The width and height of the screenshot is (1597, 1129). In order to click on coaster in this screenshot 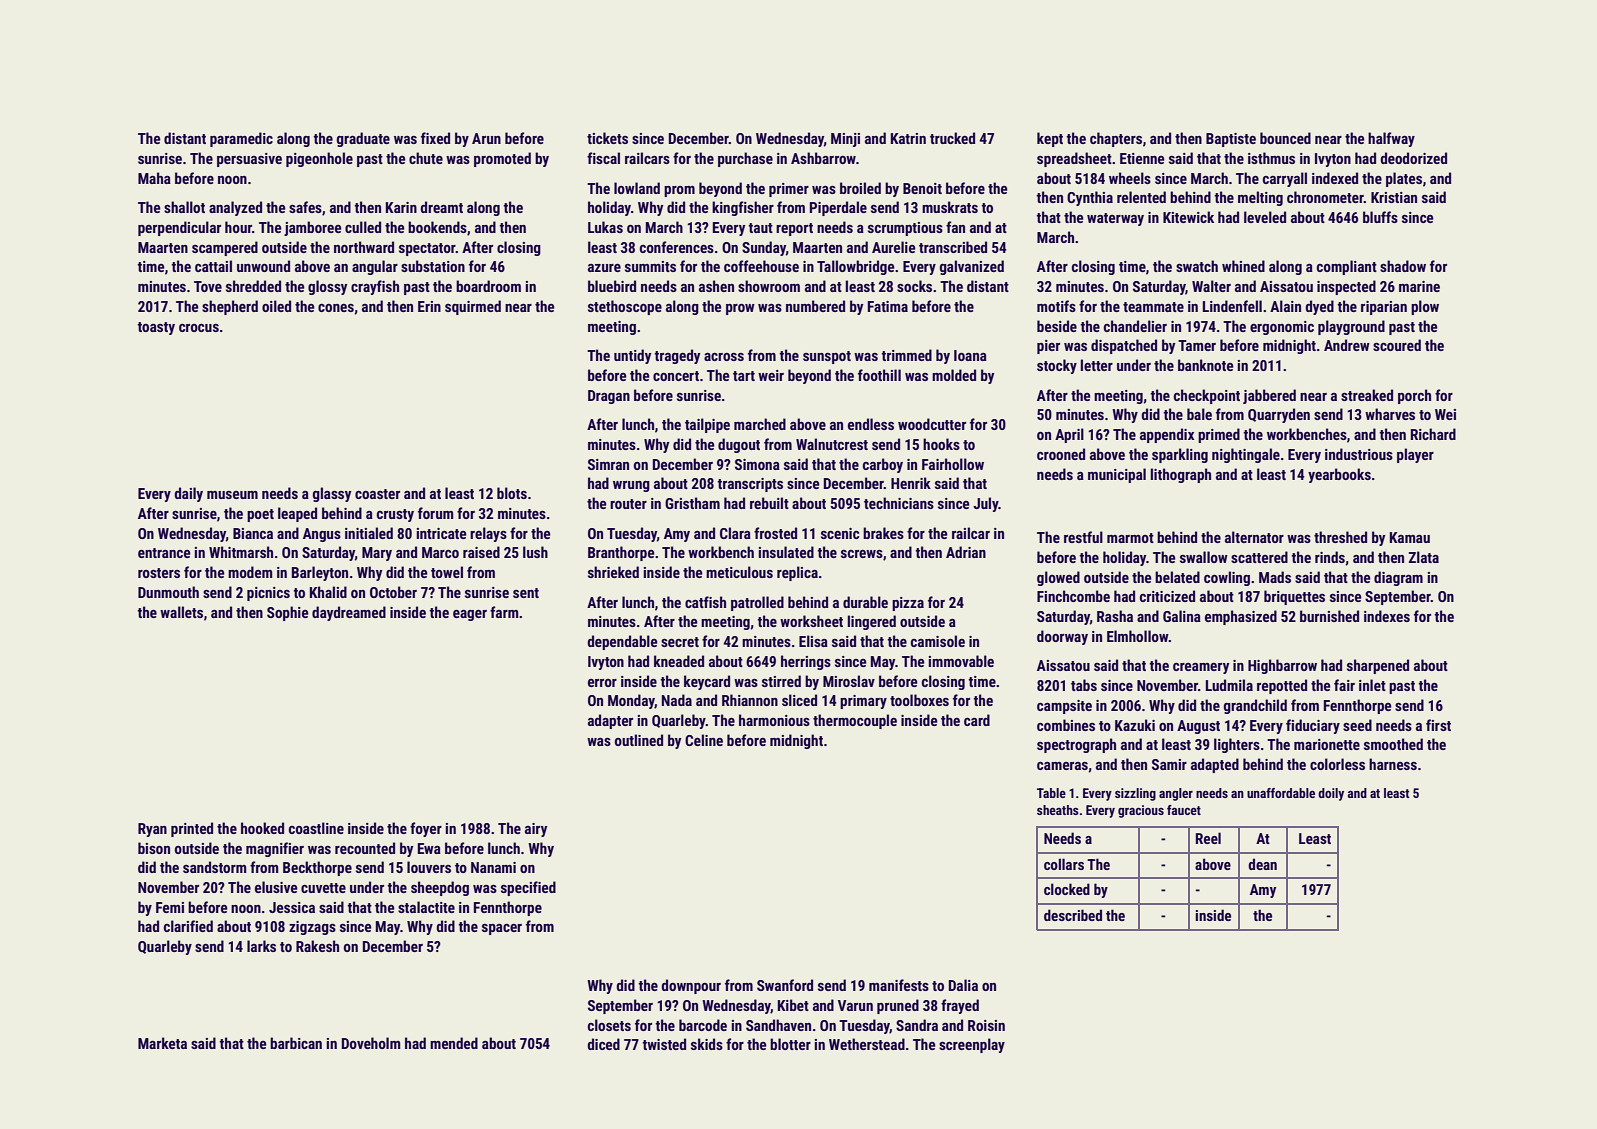, I will do `click(377, 494)`.
